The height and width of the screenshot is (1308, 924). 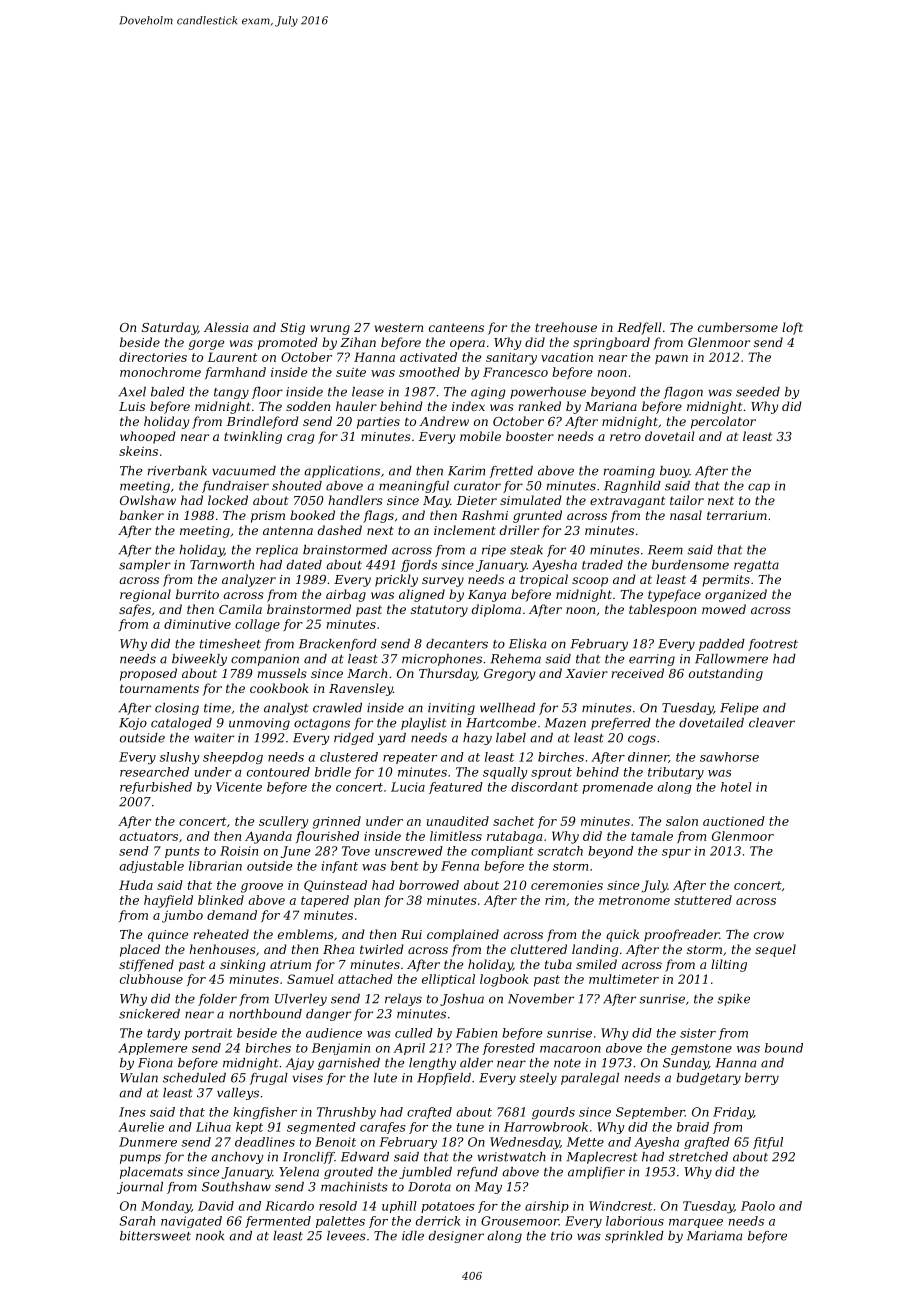 I want to click on Saturday, so click(x=170, y=328).
